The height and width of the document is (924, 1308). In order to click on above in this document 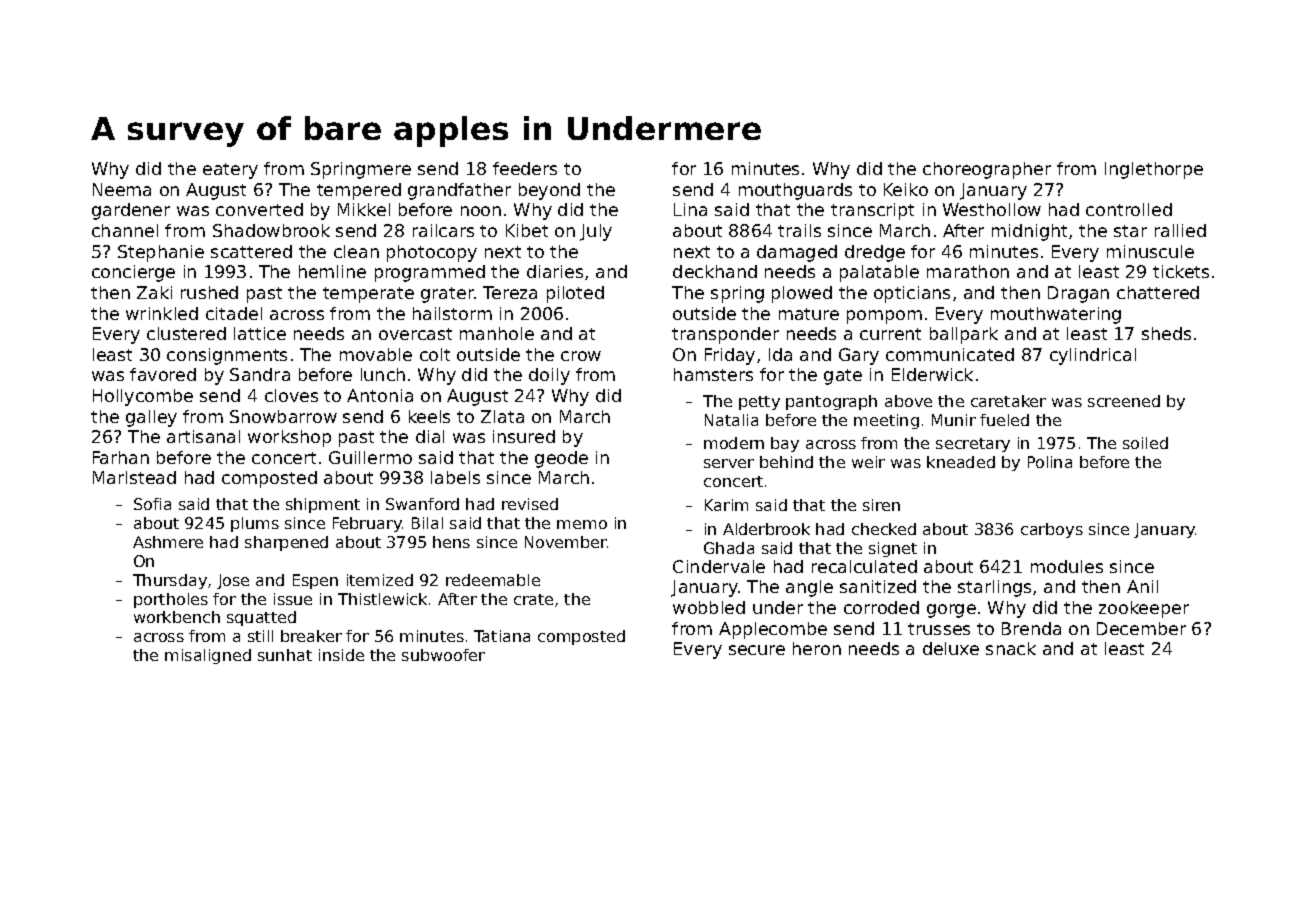, I will do `click(908, 401)`.
